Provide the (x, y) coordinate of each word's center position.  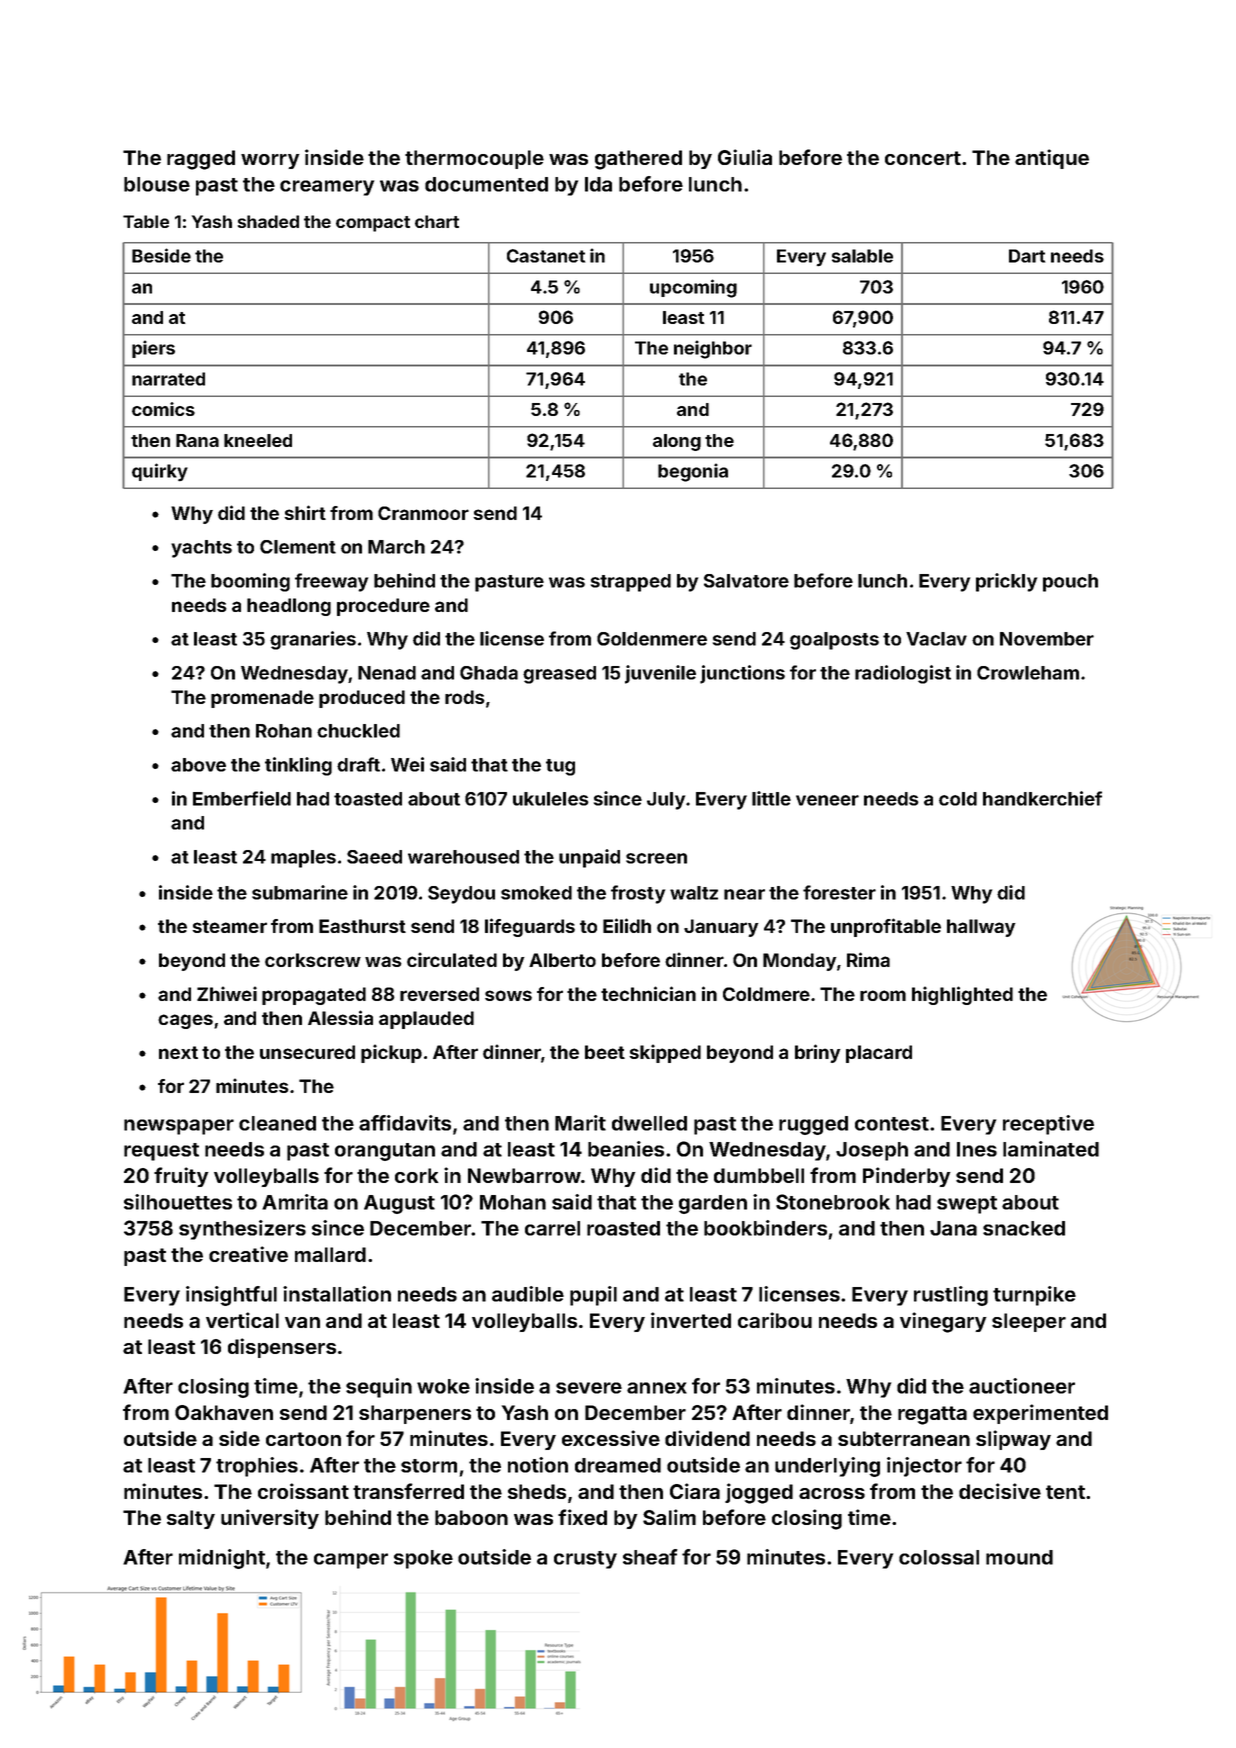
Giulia (745, 157)
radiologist (903, 674)
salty (191, 1519)
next (178, 1052)
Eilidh (627, 925)
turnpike (1034, 1296)
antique (1052, 159)
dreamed (618, 1465)
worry (270, 161)
